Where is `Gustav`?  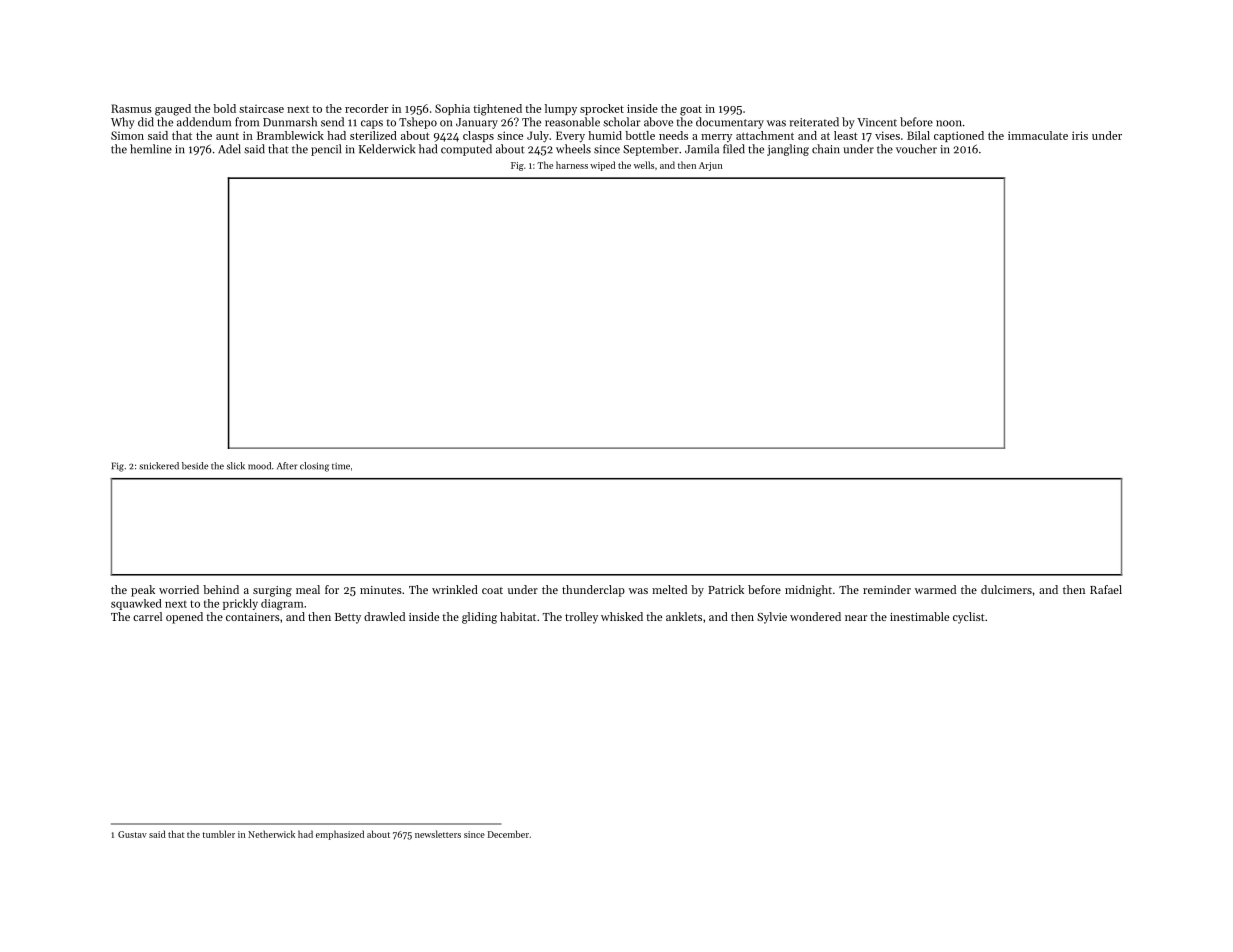
Gustav is located at coordinates (132, 834).
